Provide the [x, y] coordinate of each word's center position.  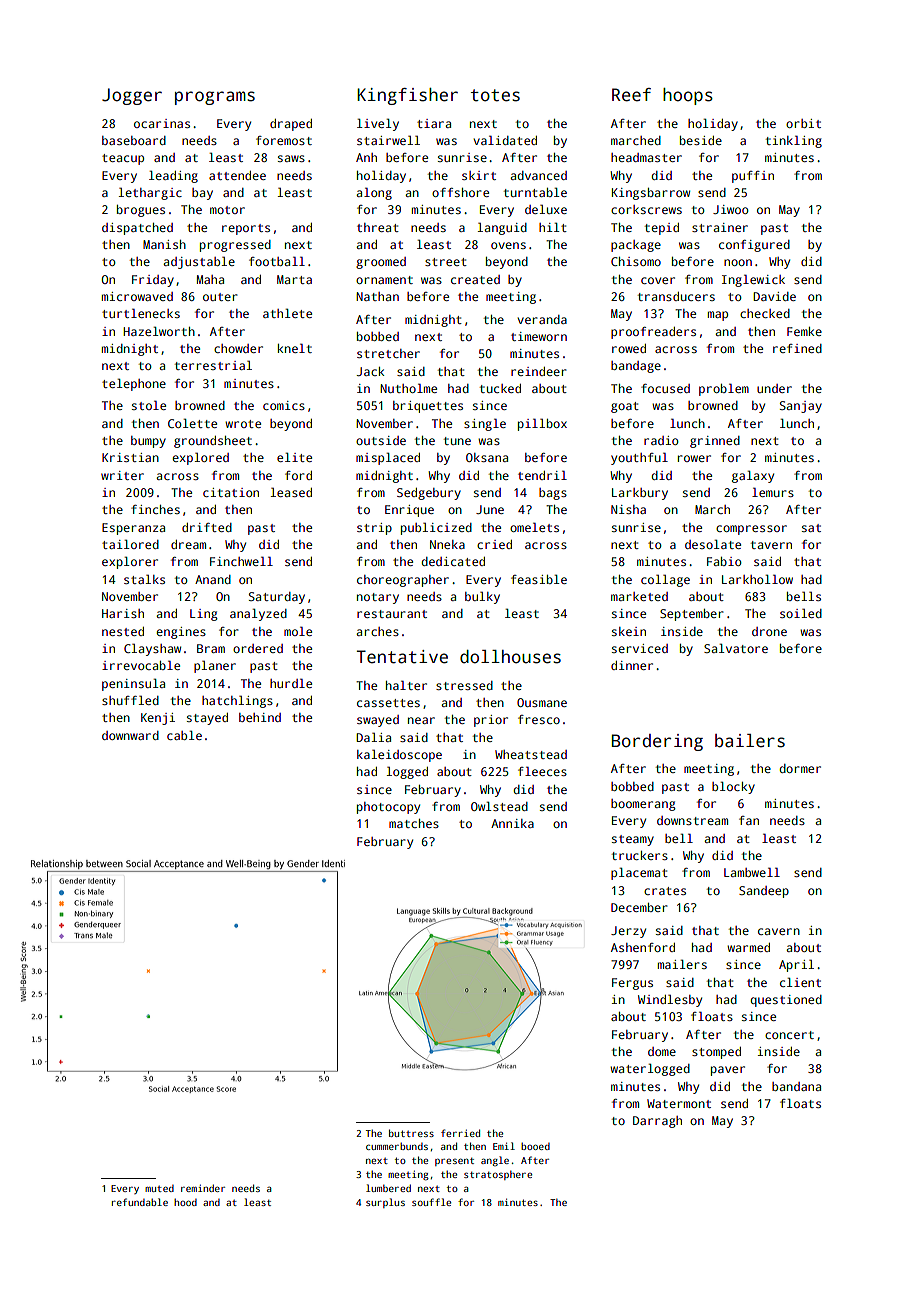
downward [130, 735]
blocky [733, 788]
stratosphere [498, 1175]
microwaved [137, 296]
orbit [803, 123]
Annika [512, 823]
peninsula [133, 685]
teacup [123, 159]
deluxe [546, 209]
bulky [482, 597]
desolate [713, 544]
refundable [140, 1202]
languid [502, 228]
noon [738, 262]
